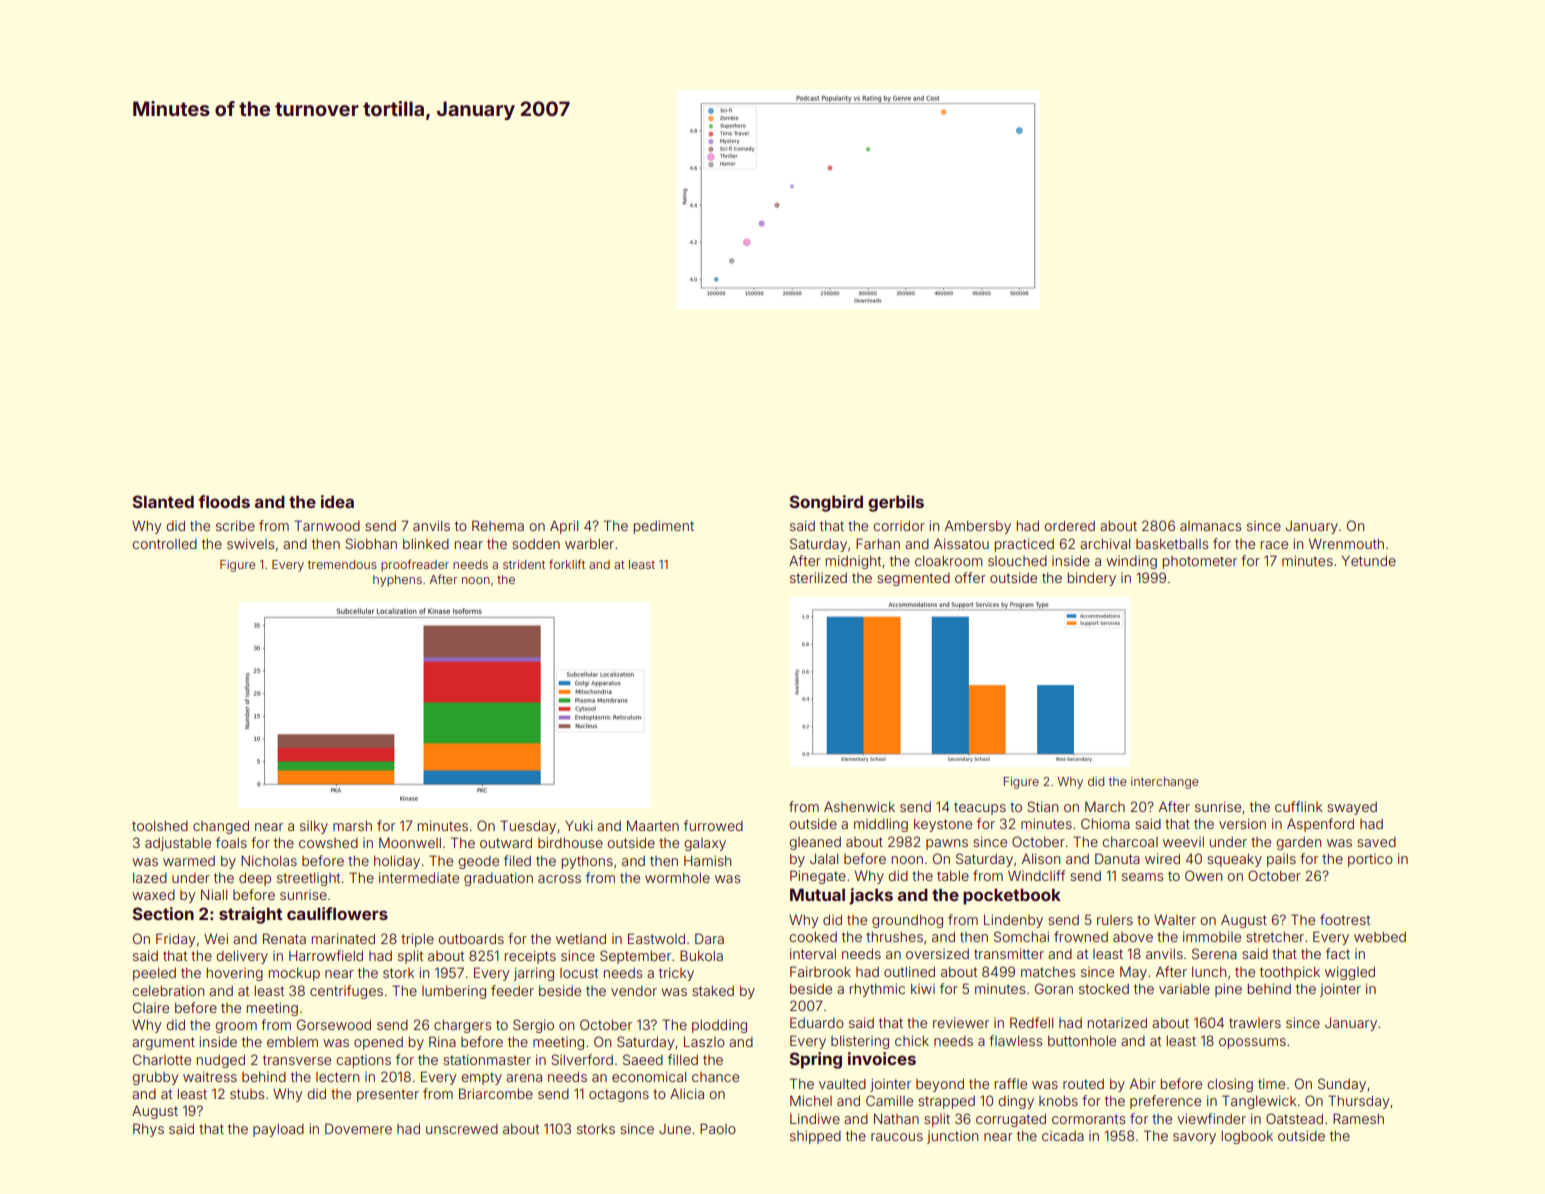 Image resolution: width=1545 pixels, height=1194 pixels. What do you see at coordinates (896, 503) in the image?
I see `gerbils` at bounding box center [896, 503].
